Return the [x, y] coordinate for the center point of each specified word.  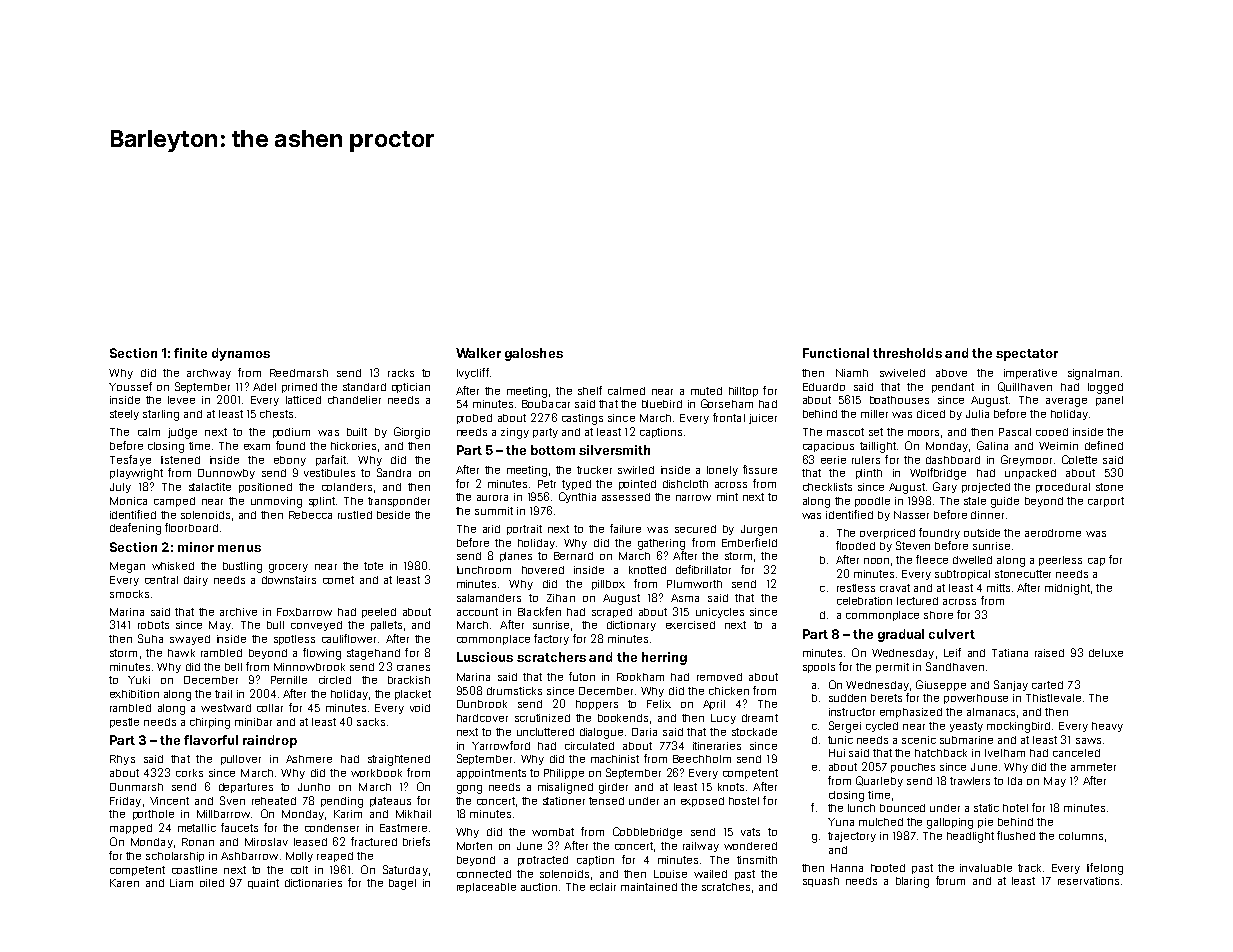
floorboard [191, 527]
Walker [478, 353]
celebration [864, 601]
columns [1081, 836]
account [477, 612]
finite [190, 353]
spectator [1027, 355]
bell [233, 667]
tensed [606, 801]
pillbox [608, 585]
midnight [1067, 589]
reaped [335, 857]
